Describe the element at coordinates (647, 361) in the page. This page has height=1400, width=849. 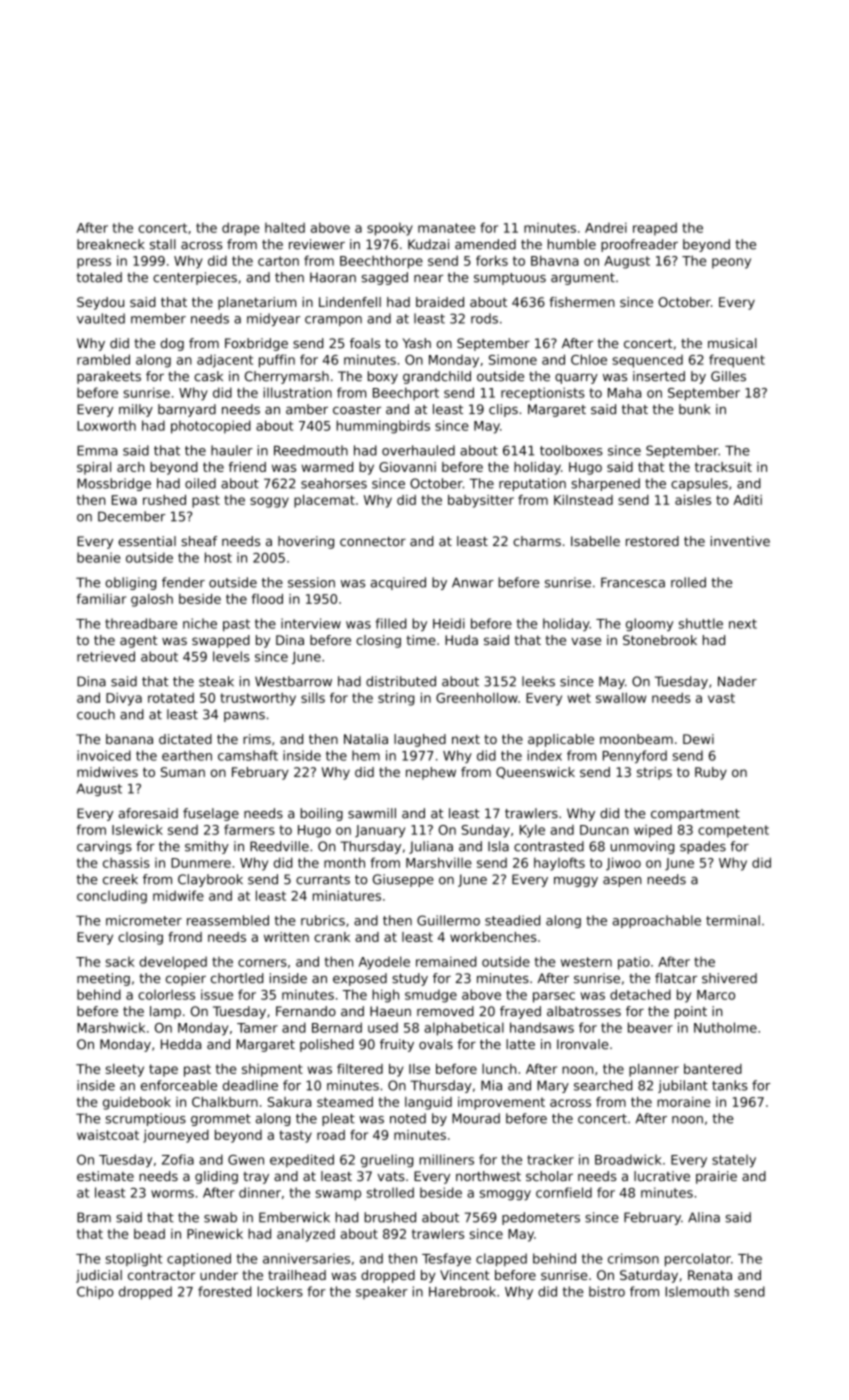
I see `sequenced` at that location.
